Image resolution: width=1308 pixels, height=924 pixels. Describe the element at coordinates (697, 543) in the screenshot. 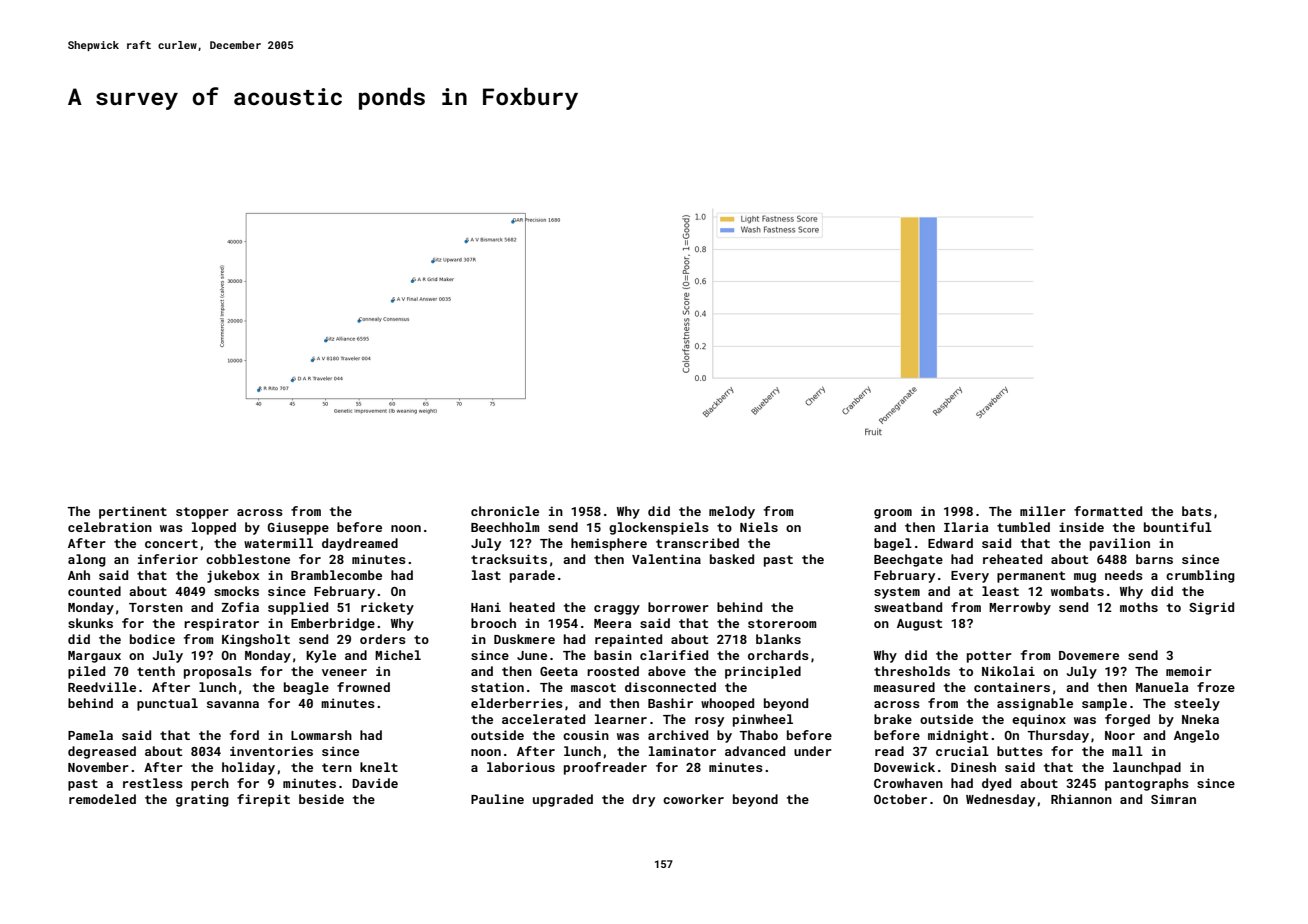

I see `transcribed` at that location.
